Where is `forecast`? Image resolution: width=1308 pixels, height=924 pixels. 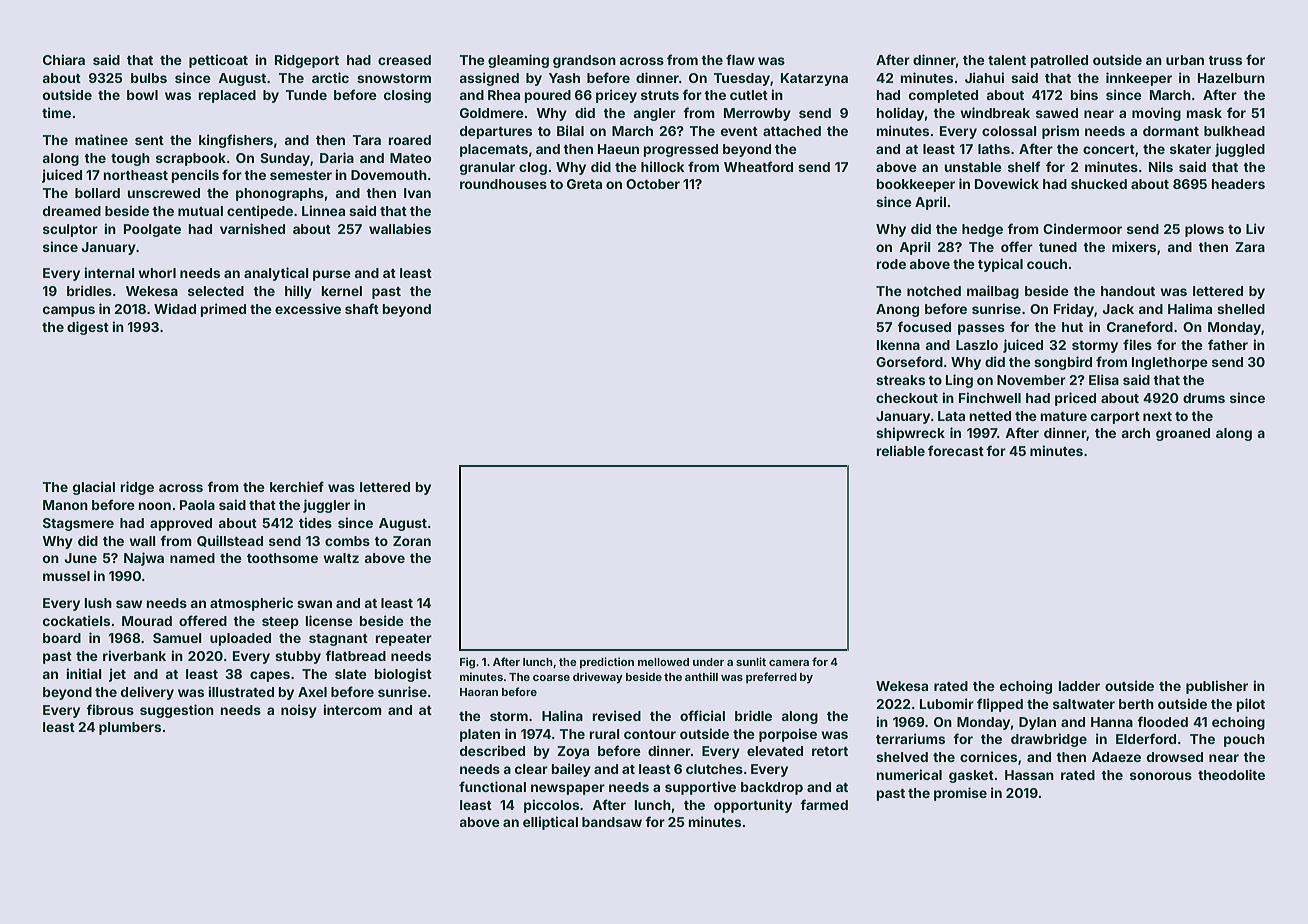 forecast is located at coordinates (956, 450).
